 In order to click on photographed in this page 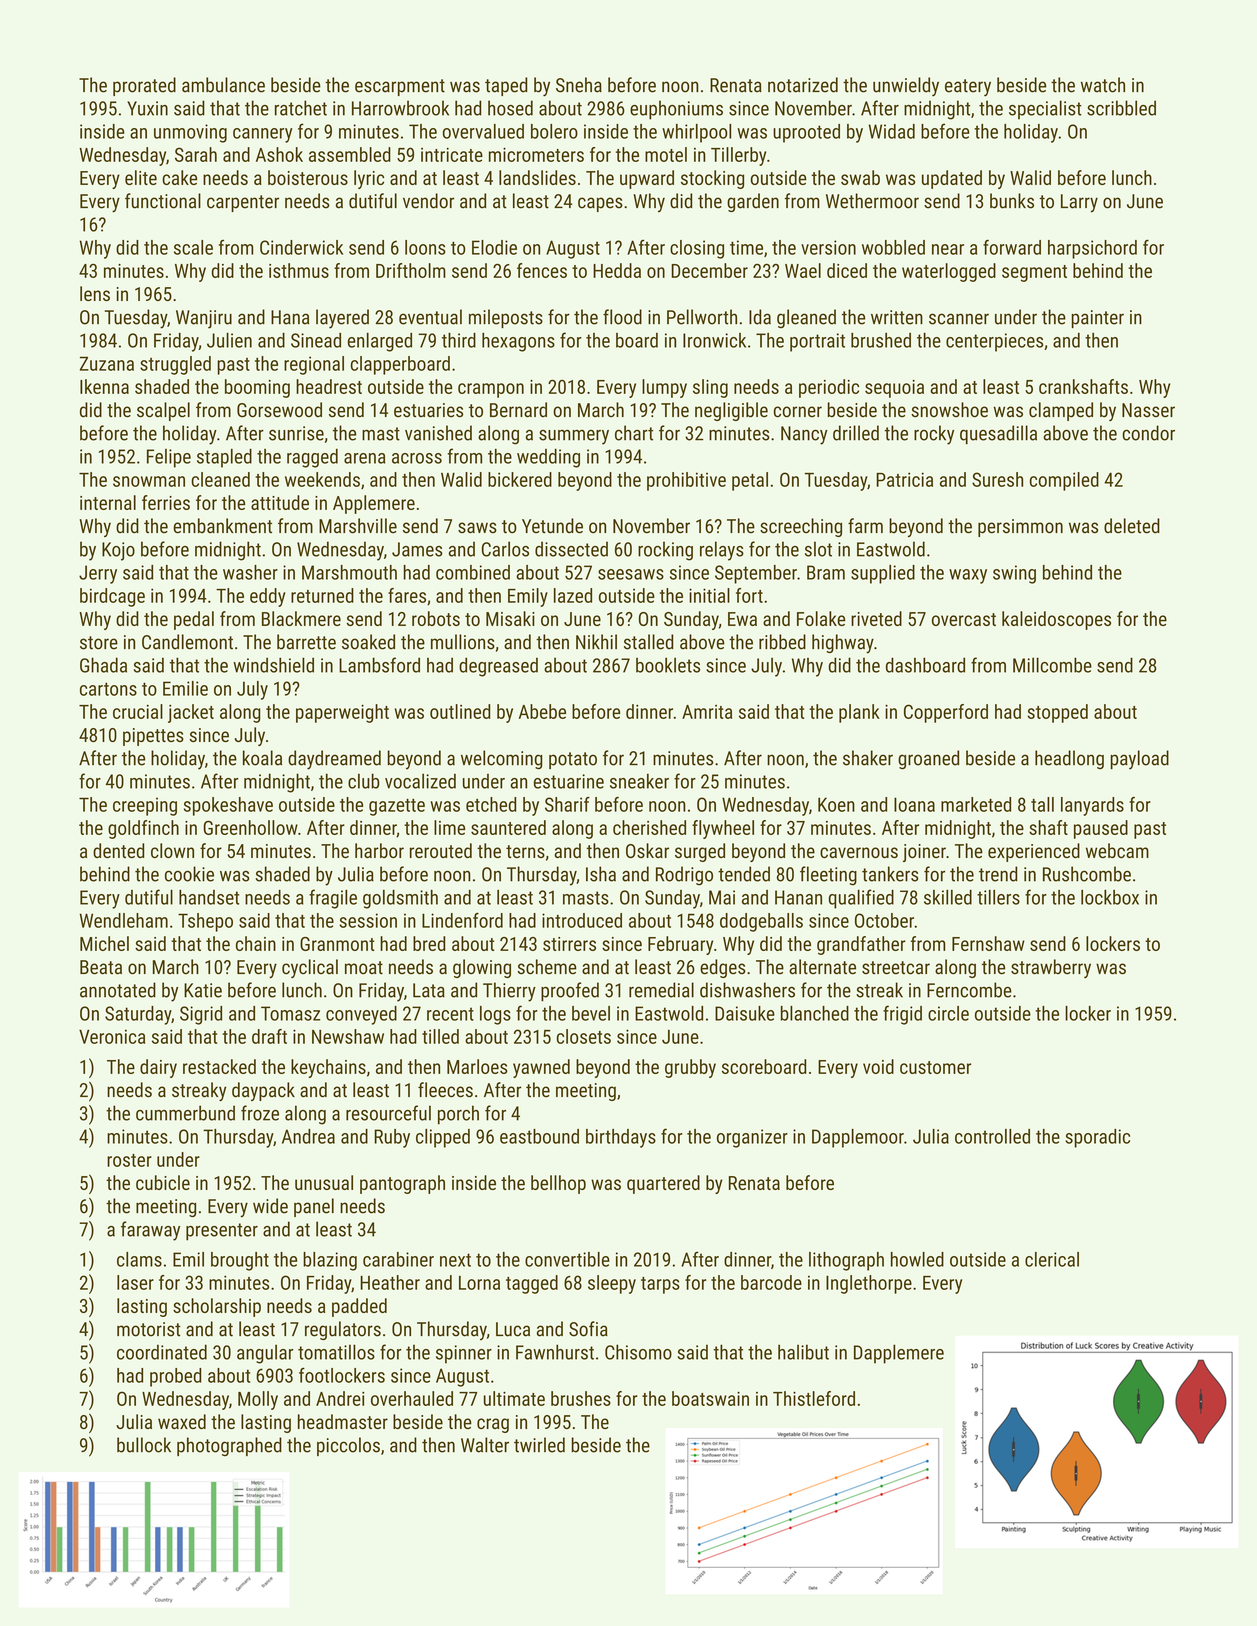, I will do `click(229, 1446)`.
